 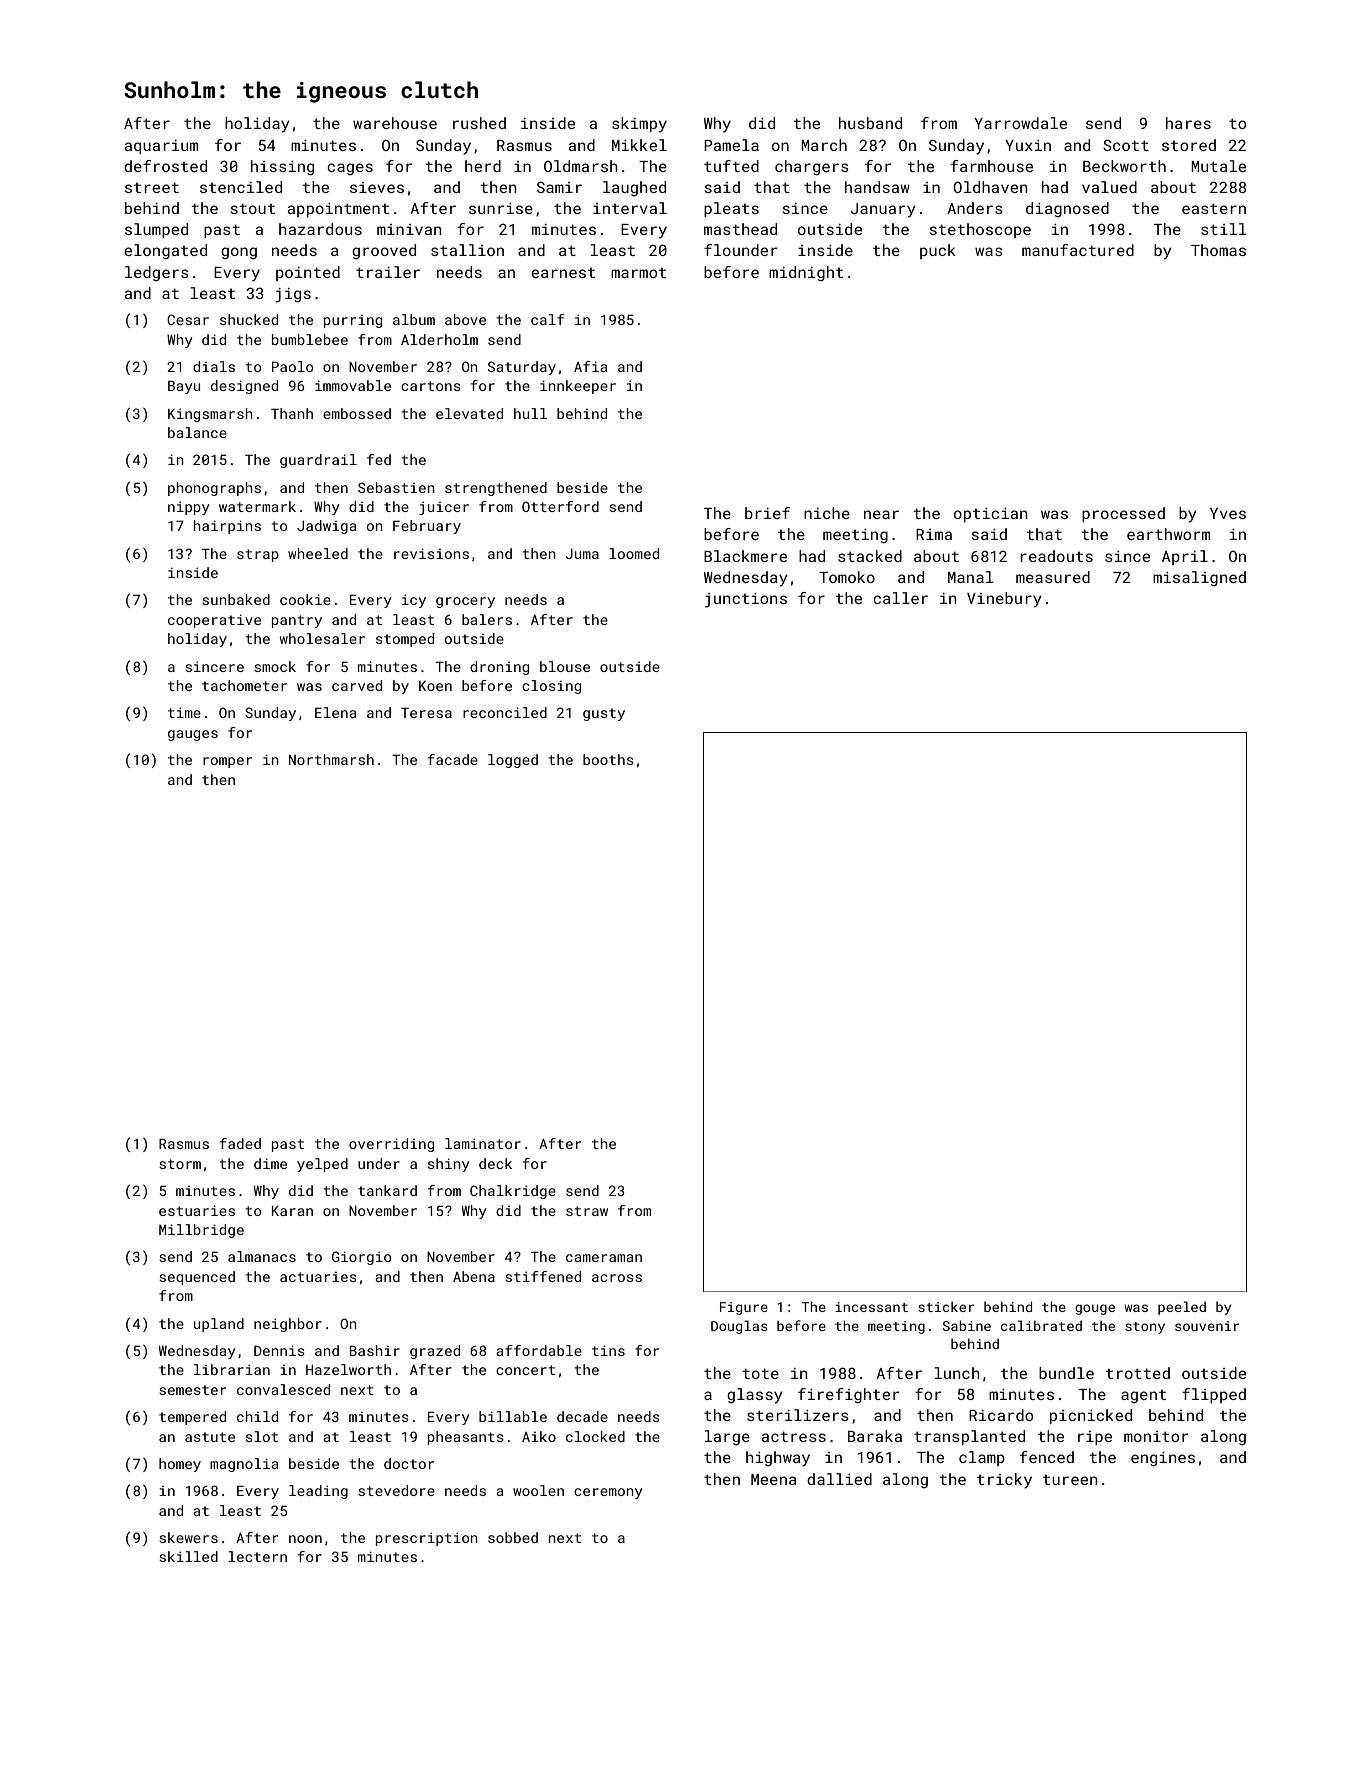 What do you see at coordinates (495, 1163) in the screenshot?
I see `deck` at bounding box center [495, 1163].
